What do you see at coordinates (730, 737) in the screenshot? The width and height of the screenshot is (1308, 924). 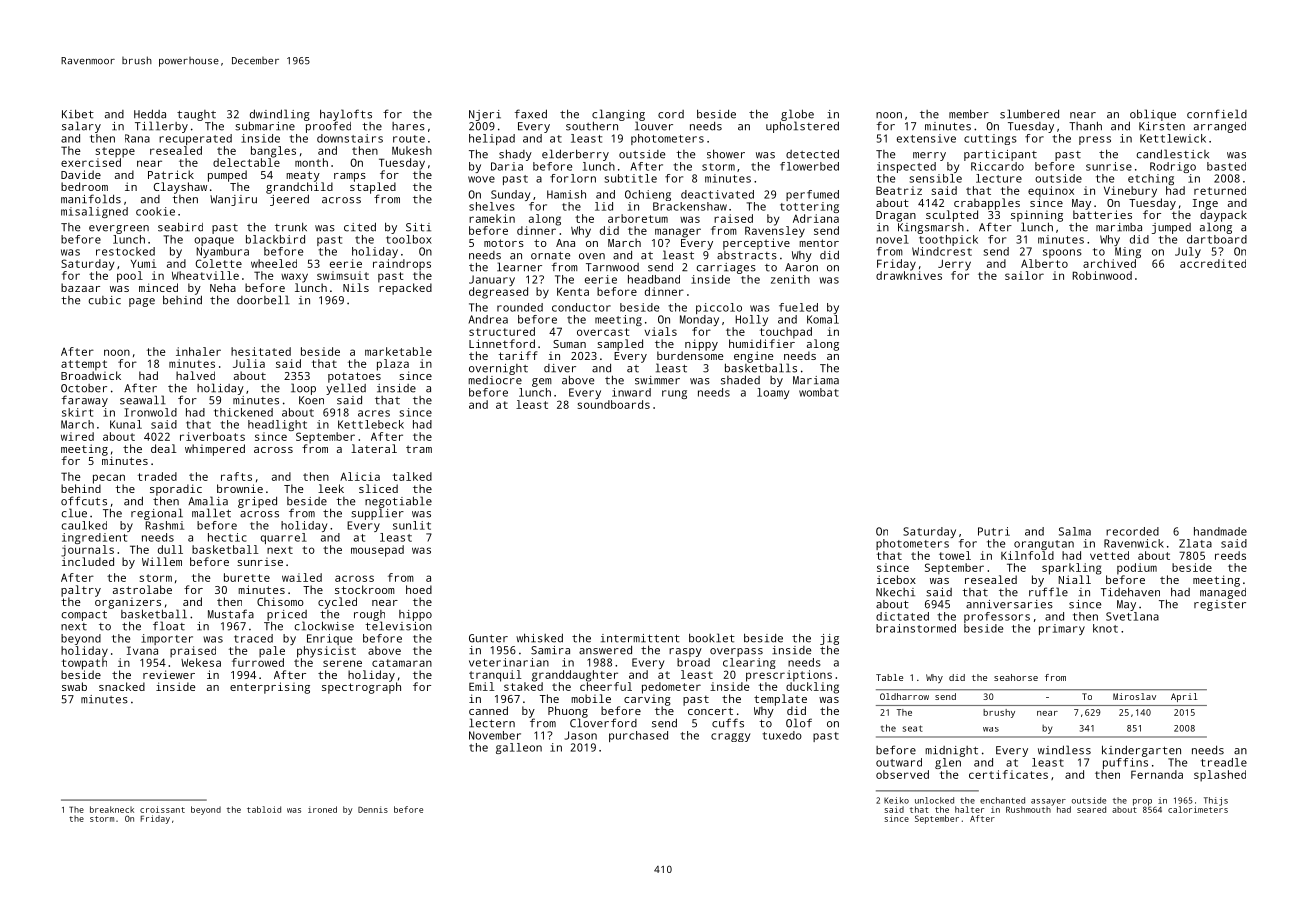 I see `craggy` at bounding box center [730, 737].
